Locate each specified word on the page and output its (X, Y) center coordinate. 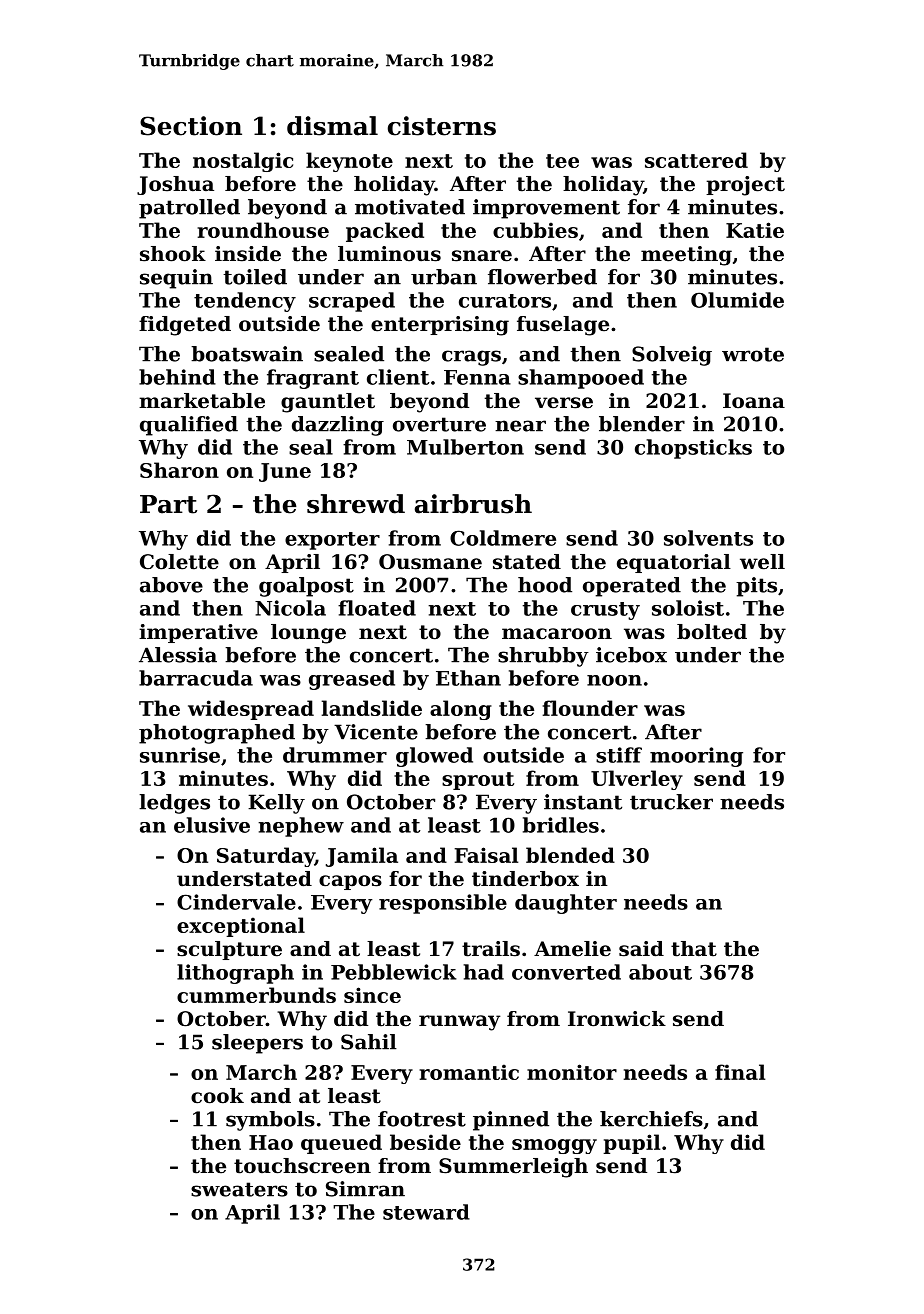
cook (217, 1096)
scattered (696, 160)
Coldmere (503, 538)
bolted (712, 632)
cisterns (442, 126)
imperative (198, 633)
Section (191, 126)
